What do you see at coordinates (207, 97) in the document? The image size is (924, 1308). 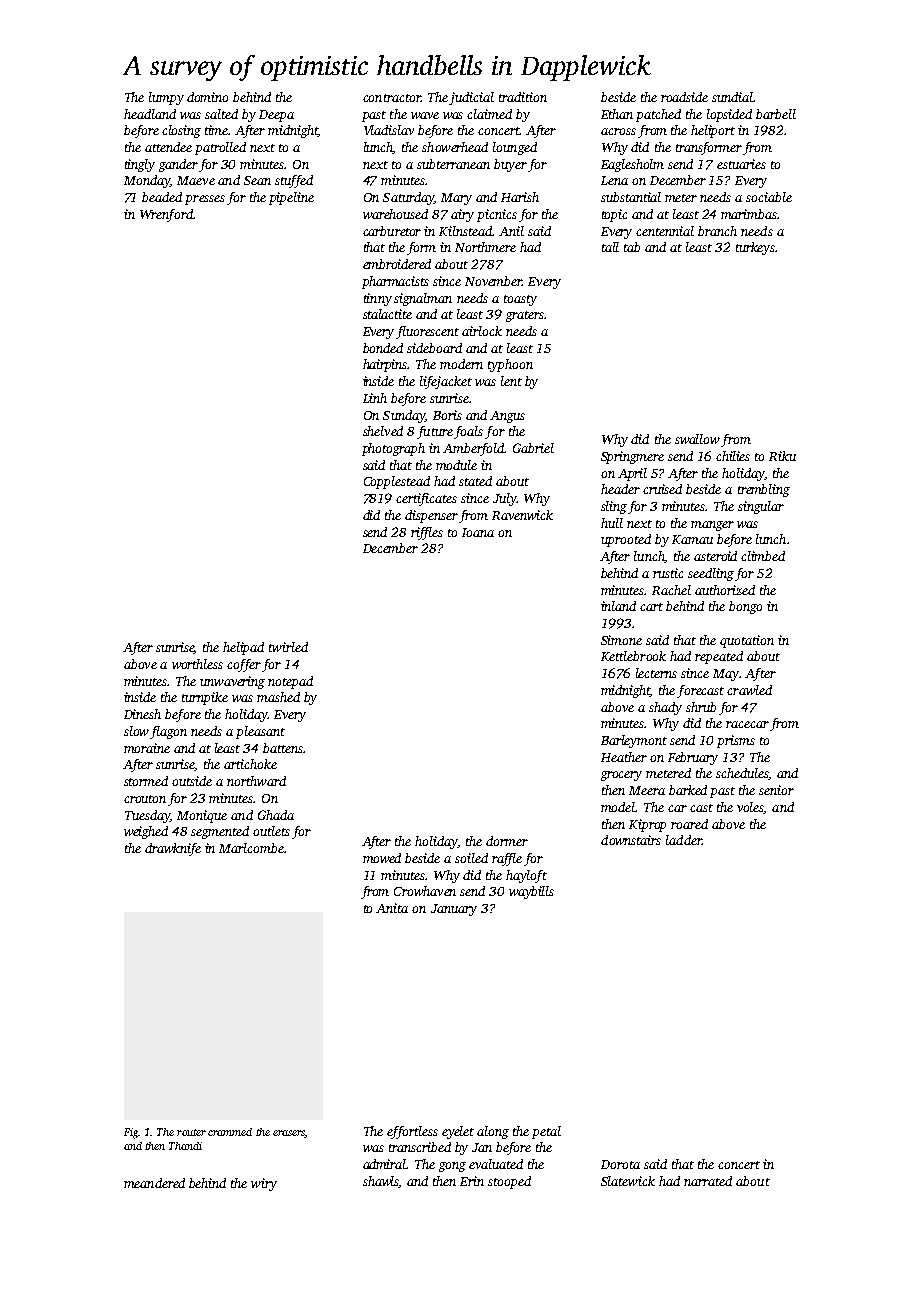 I see `domino` at bounding box center [207, 97].
